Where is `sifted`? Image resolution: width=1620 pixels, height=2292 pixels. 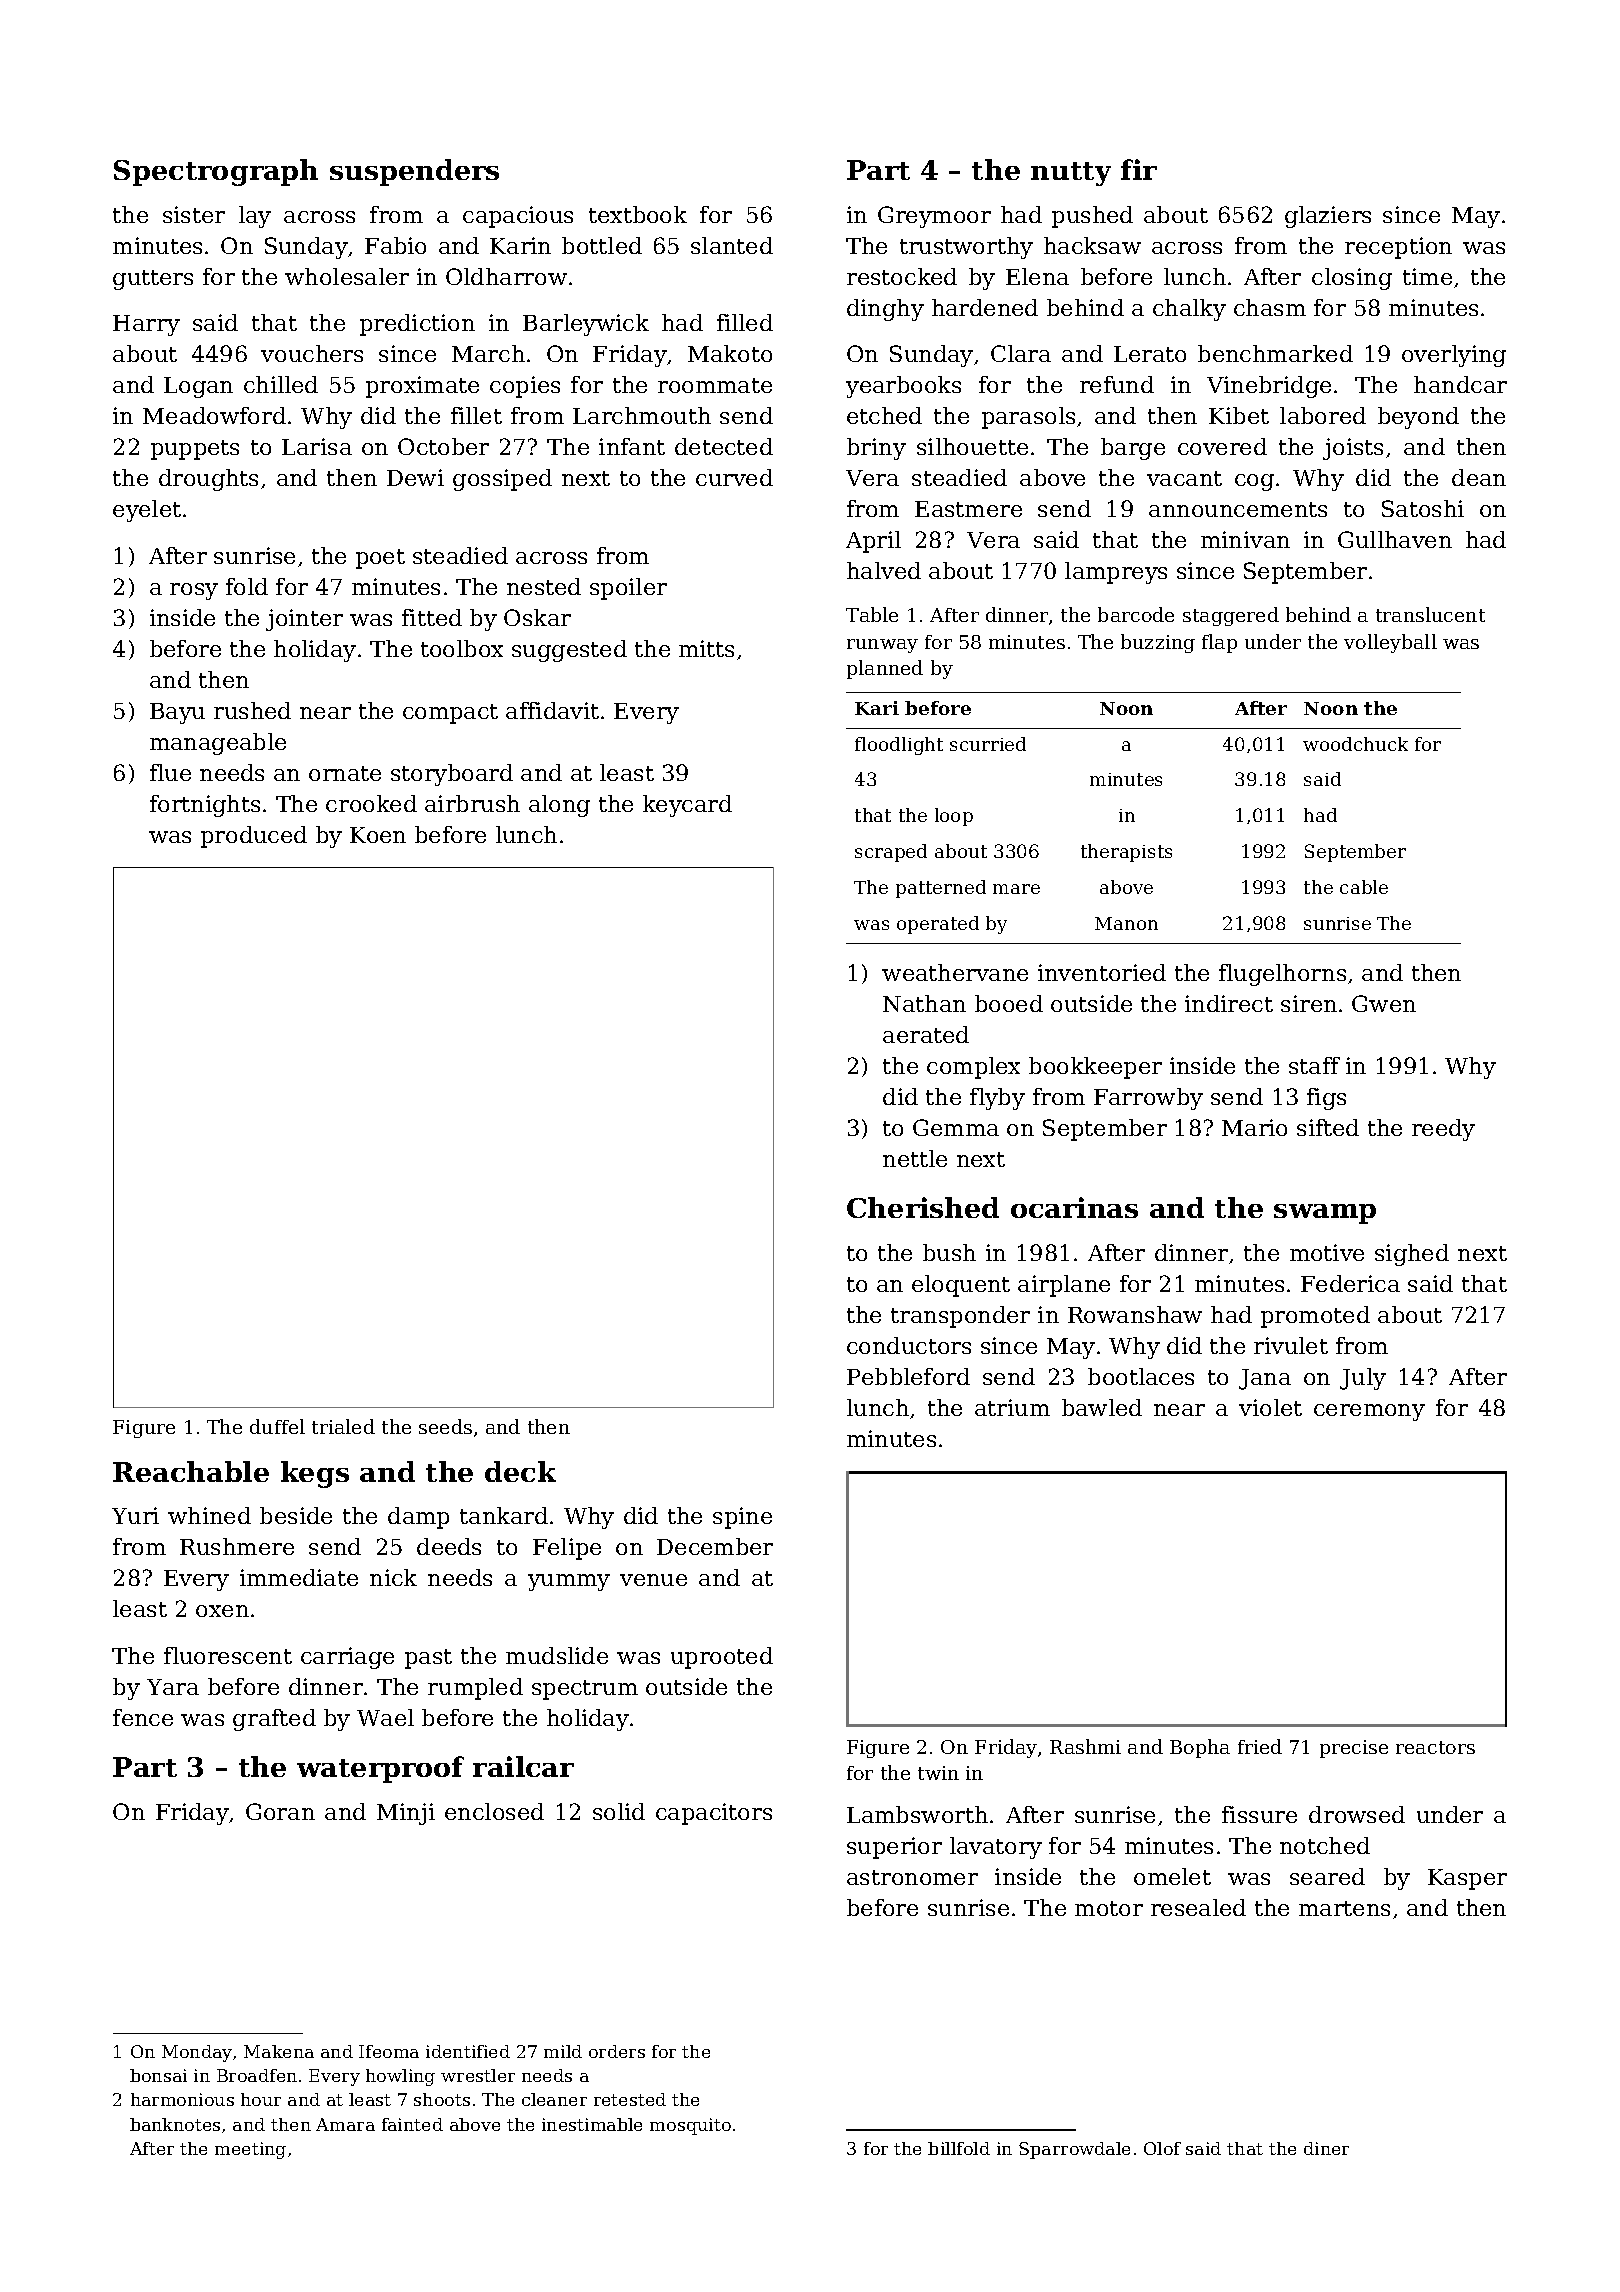
sifted is located at coordinates (1328, 1127).
